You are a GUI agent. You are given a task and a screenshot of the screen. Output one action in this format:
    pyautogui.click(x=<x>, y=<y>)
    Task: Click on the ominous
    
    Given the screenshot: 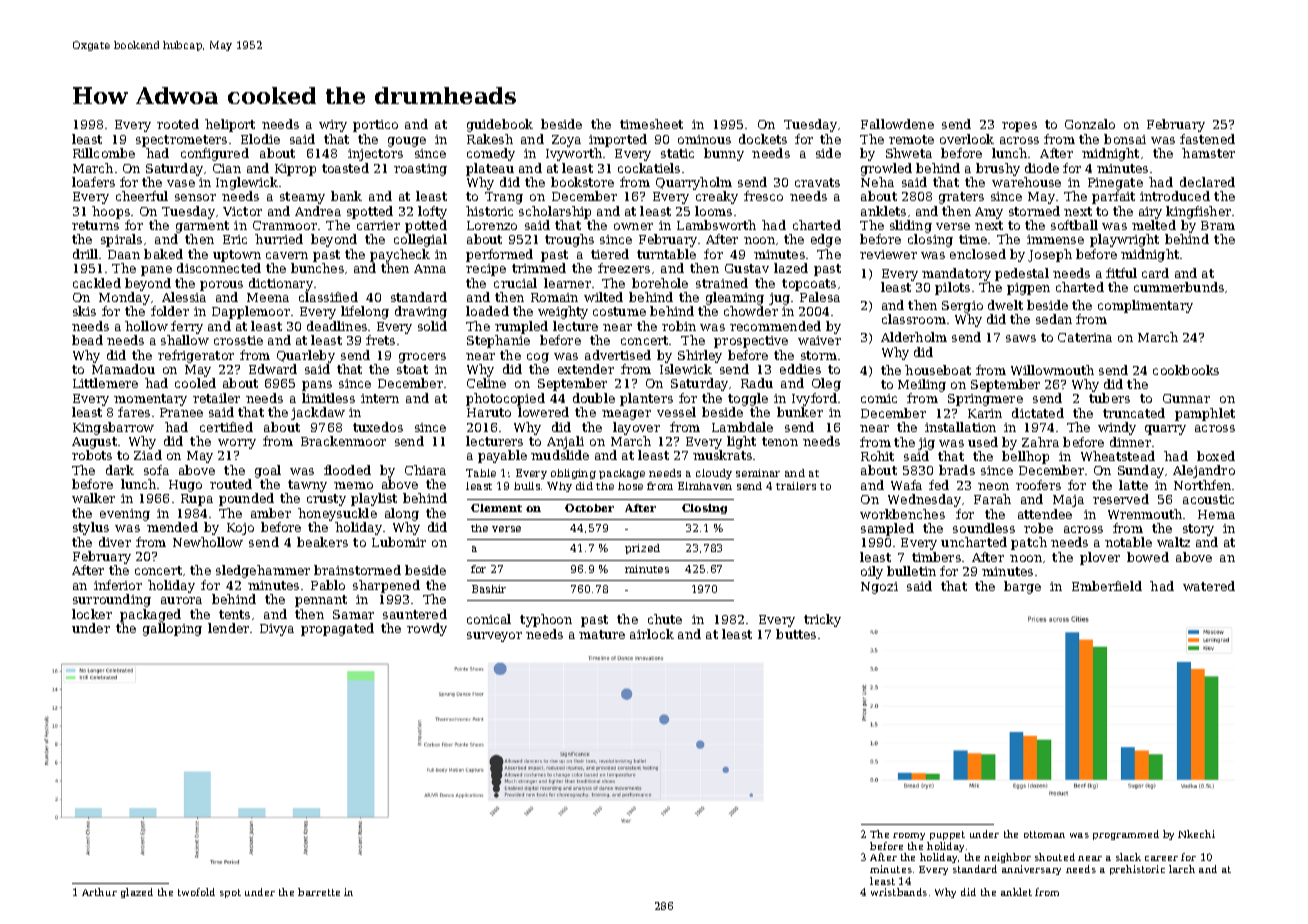 What is the action you would take?
    pyautogui.click(x=704, y=139)
